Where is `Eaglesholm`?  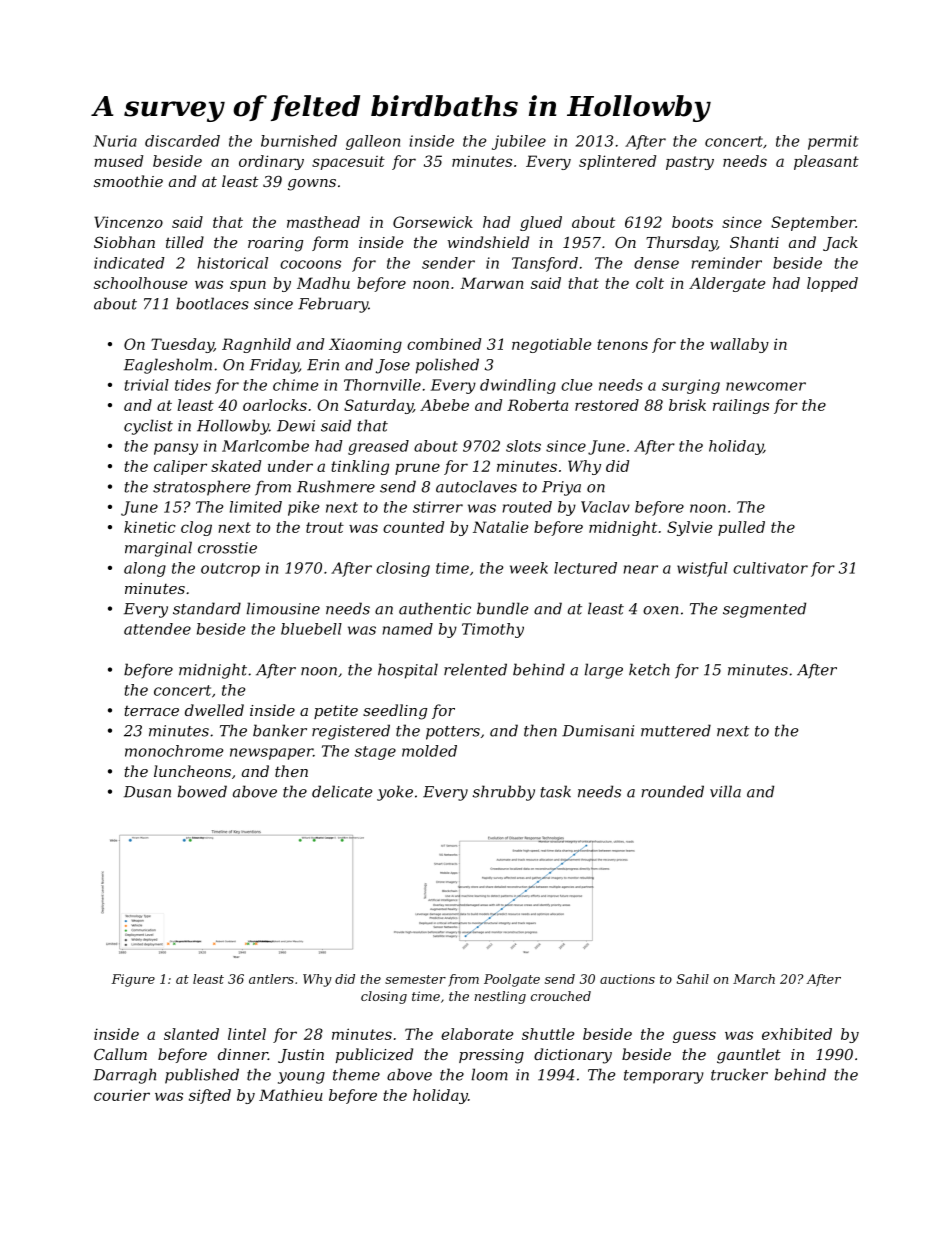
Eaglesholm is located at coordinates (168, 366).
